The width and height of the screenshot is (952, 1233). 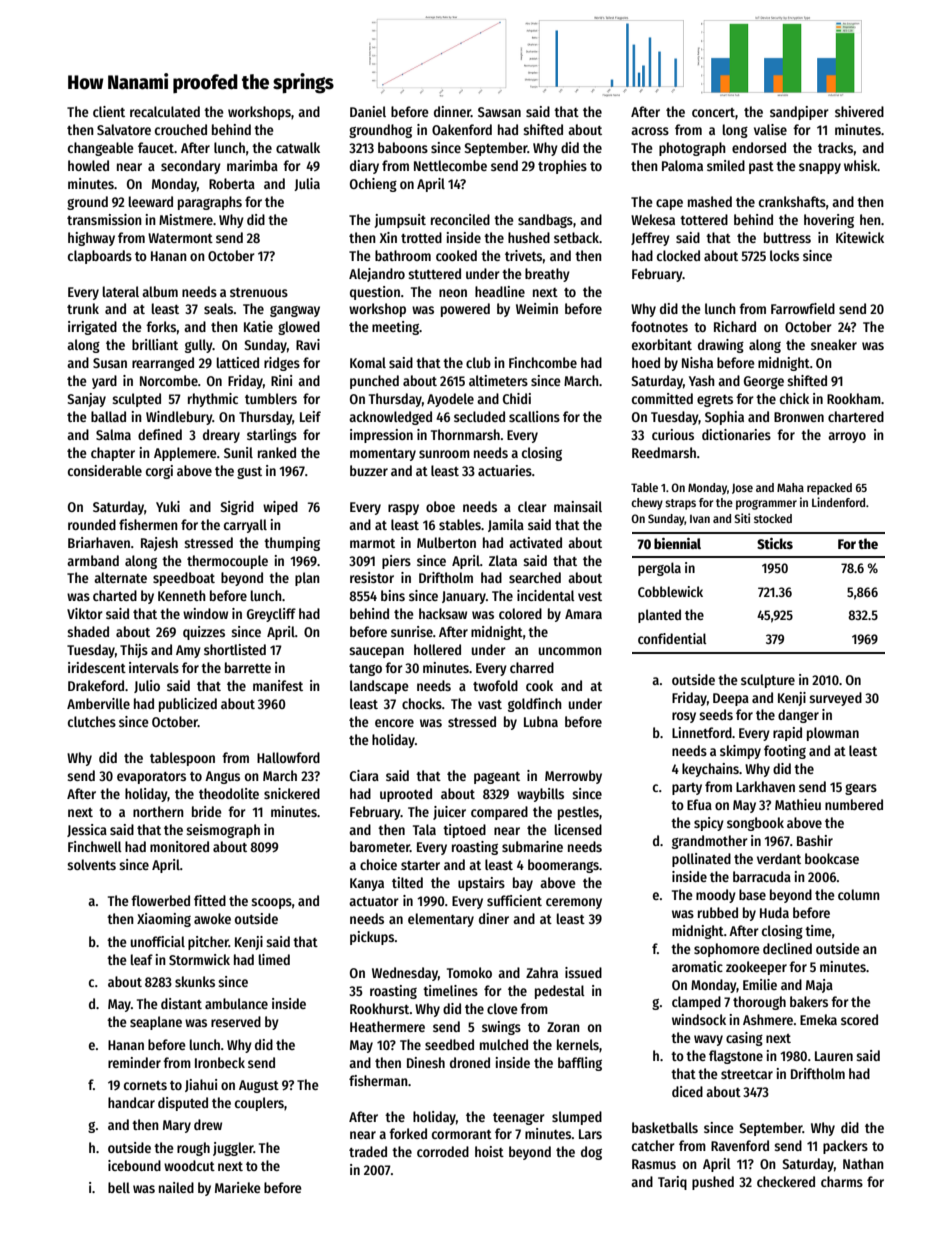 I want to click on Heathermere, so click(x=387, y=1026).
